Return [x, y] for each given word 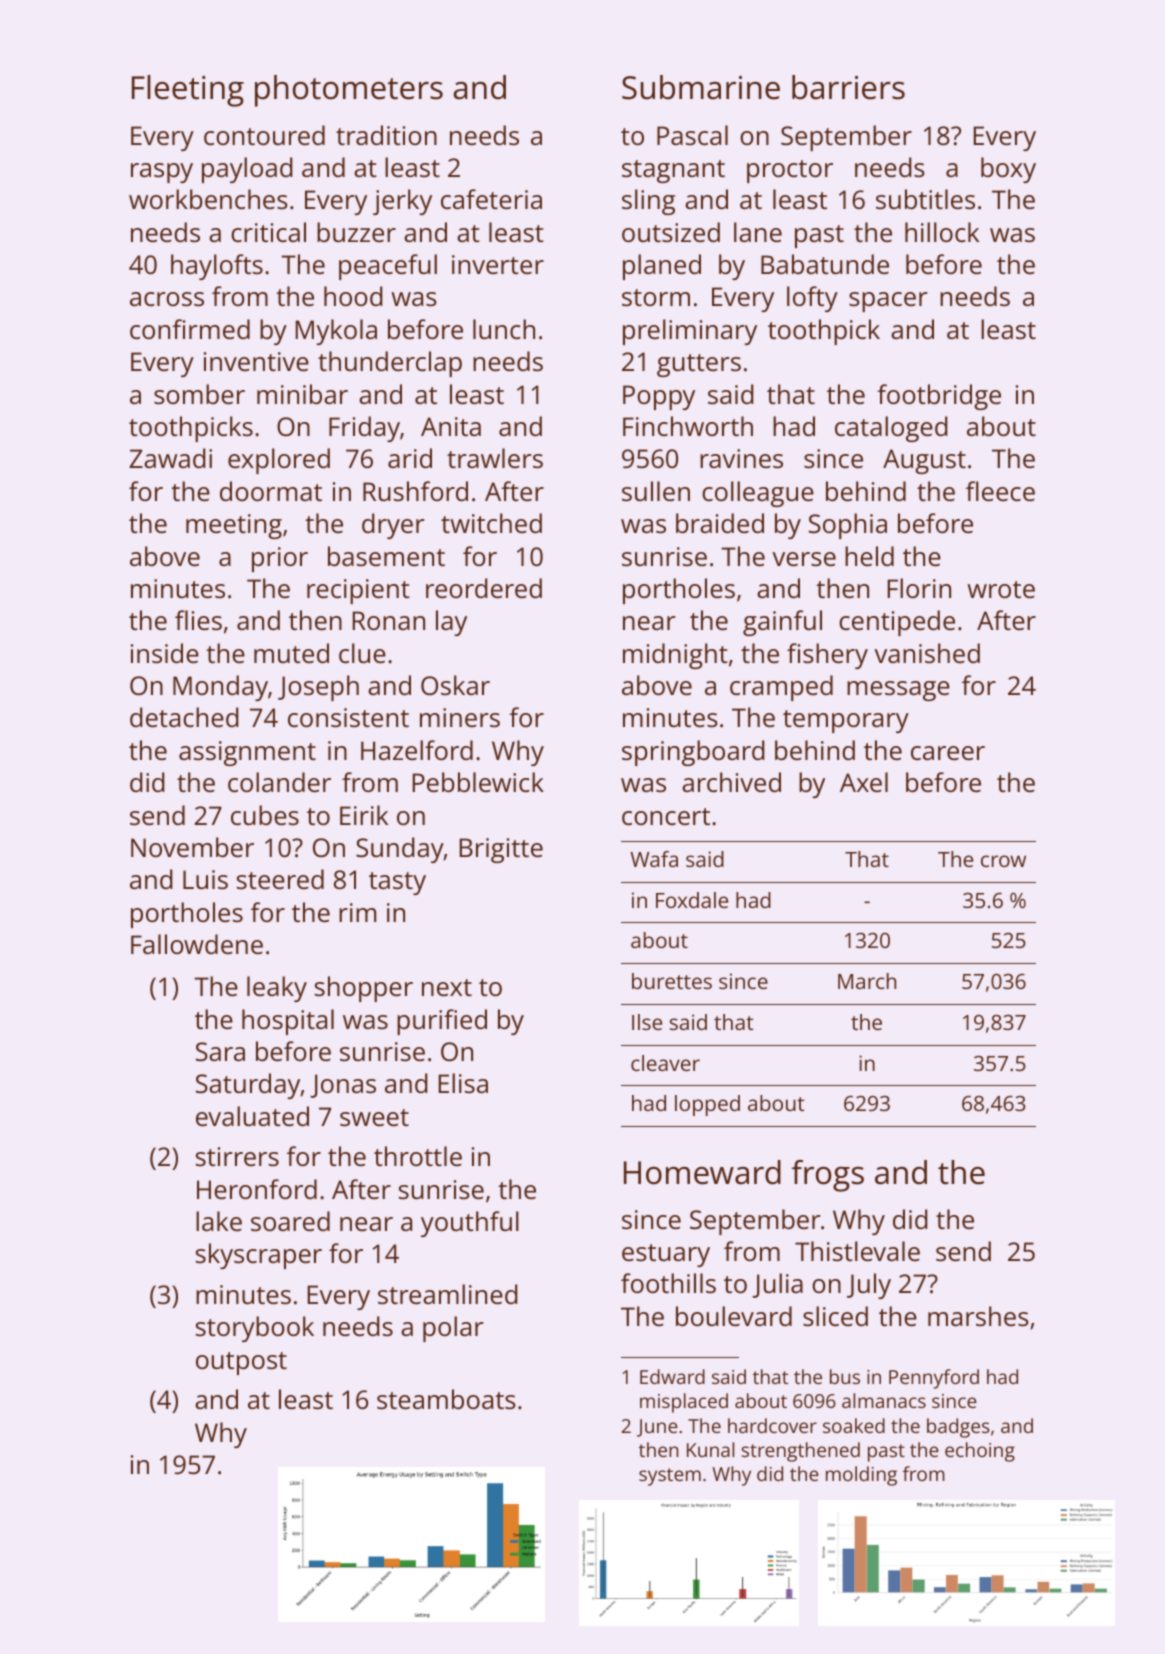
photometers [349, 91]
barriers [848, 87]
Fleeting [188, 91]
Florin [919, 588]
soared [290, 1221]
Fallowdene [197, 944]
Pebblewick [478, 782]
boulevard [734, 1316]
